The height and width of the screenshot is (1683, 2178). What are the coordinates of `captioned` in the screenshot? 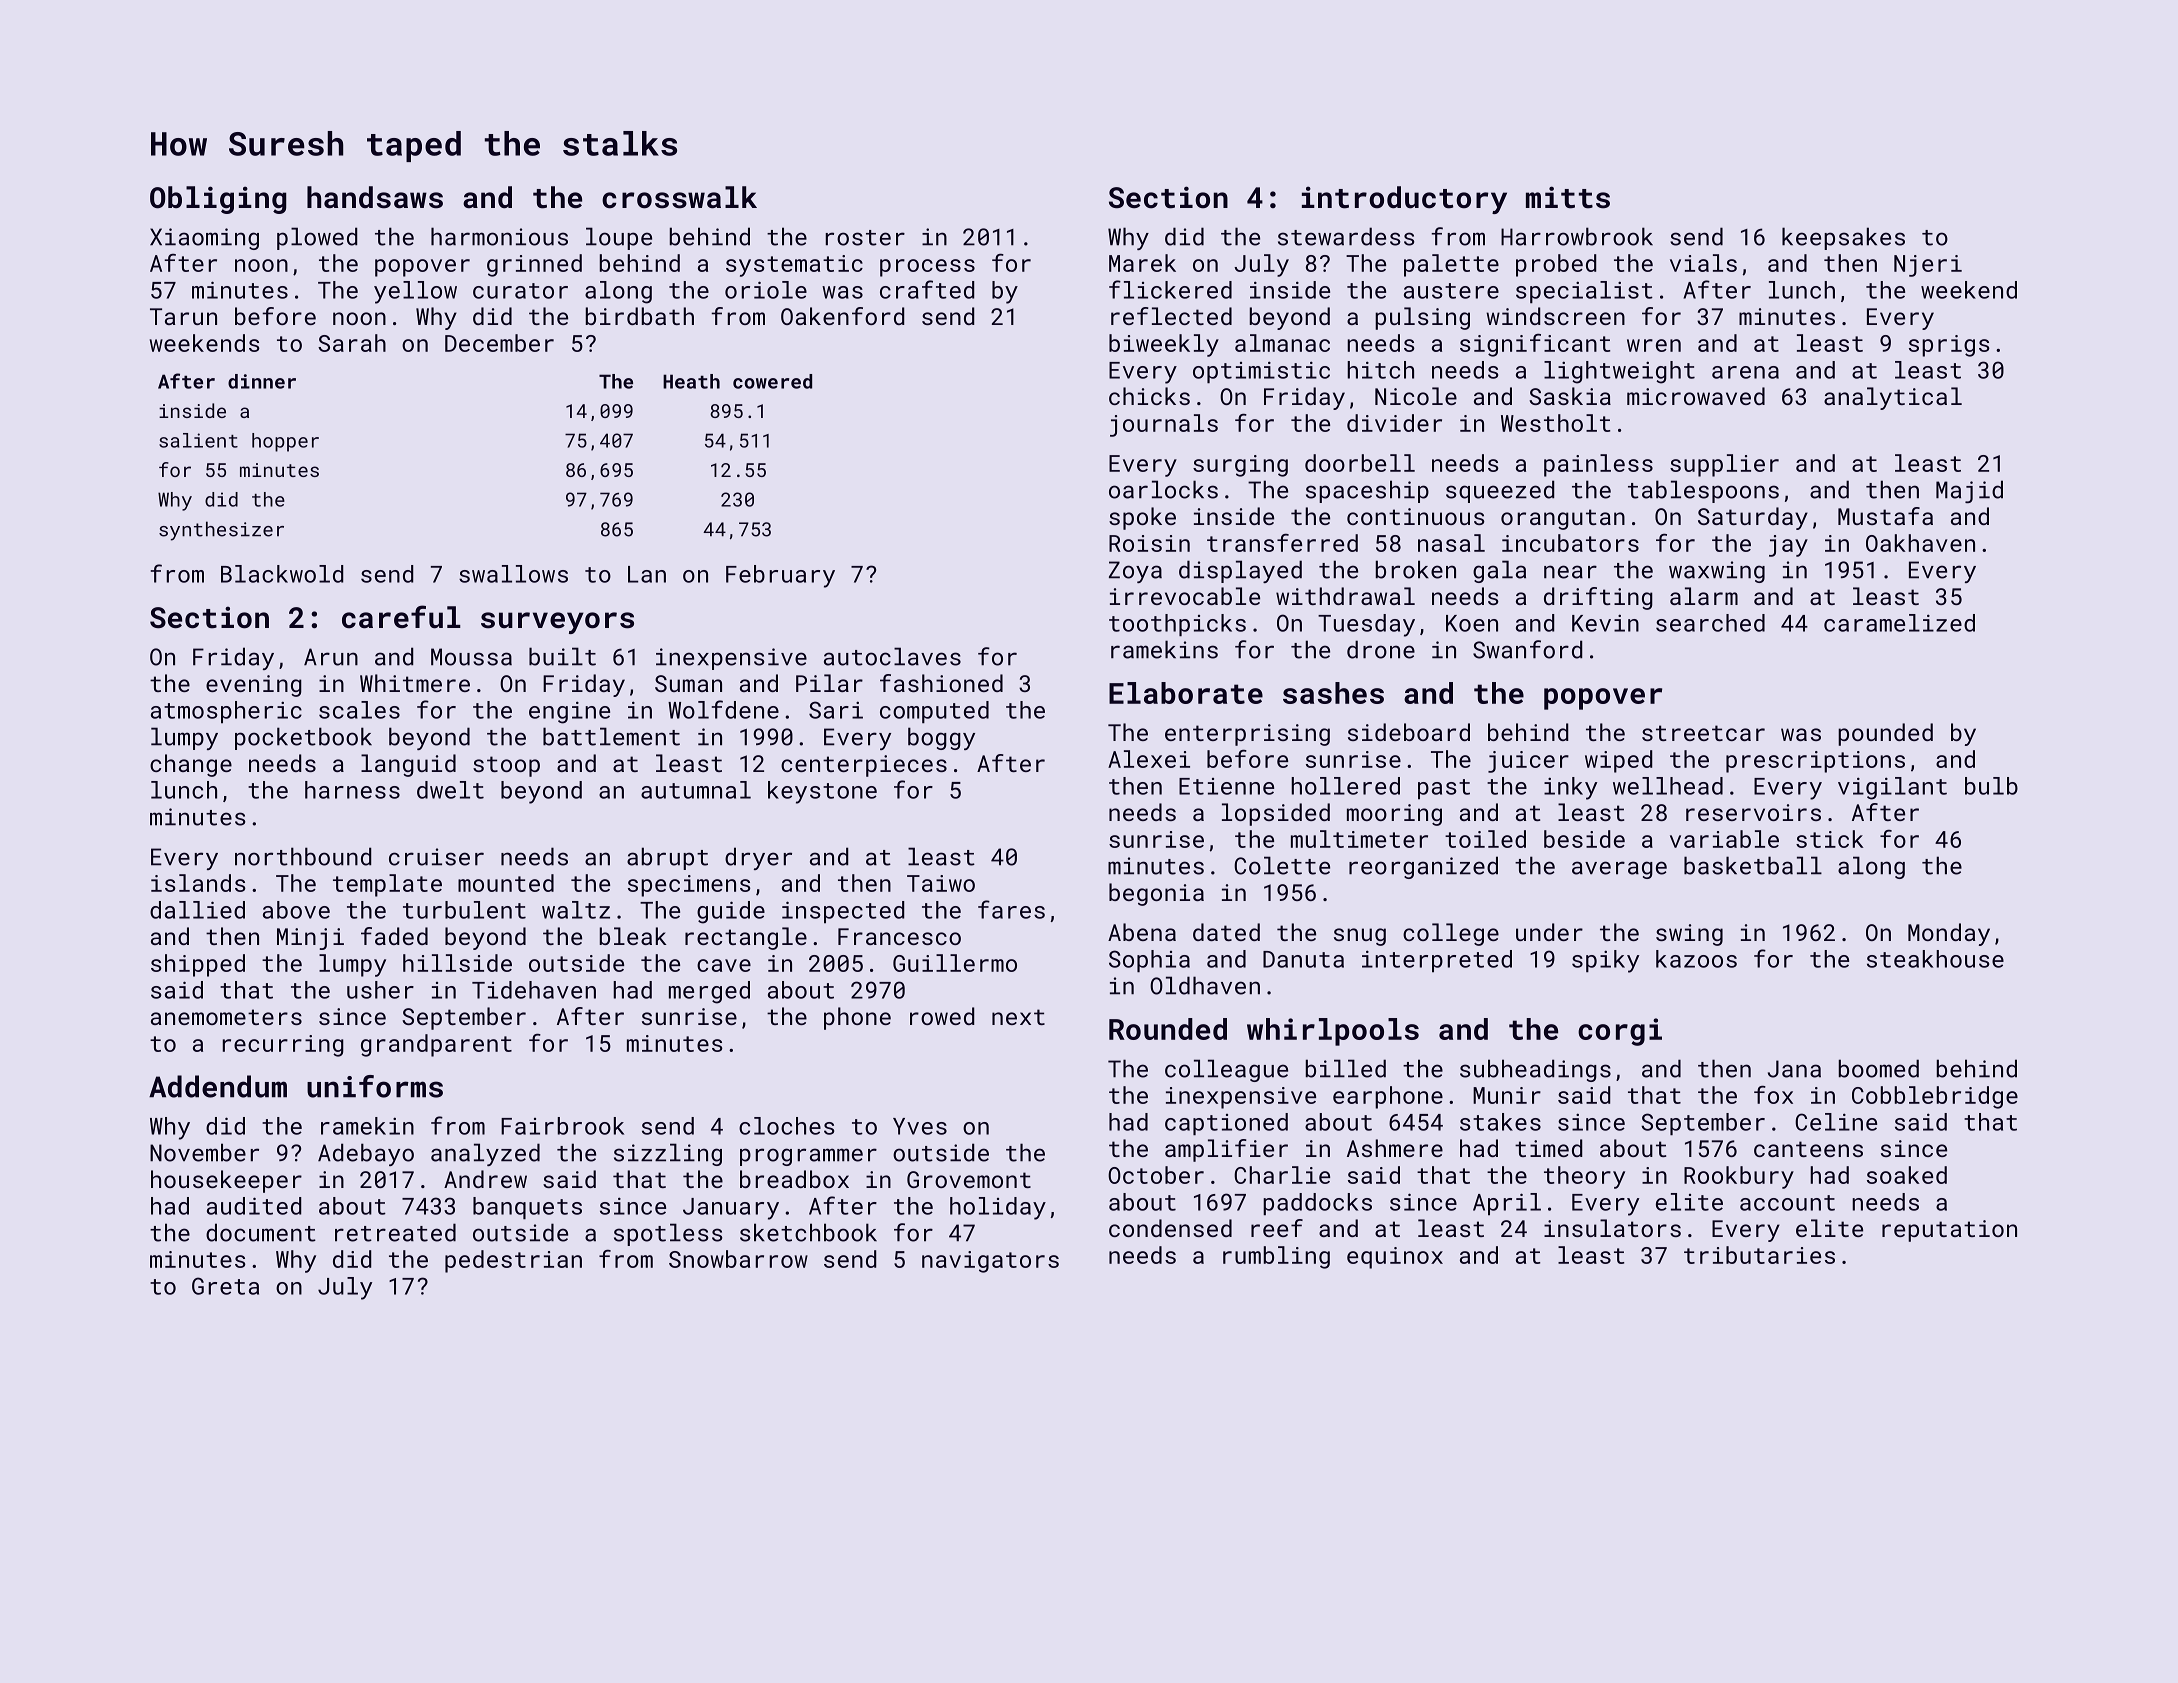 It's located at (1226, 1124).
